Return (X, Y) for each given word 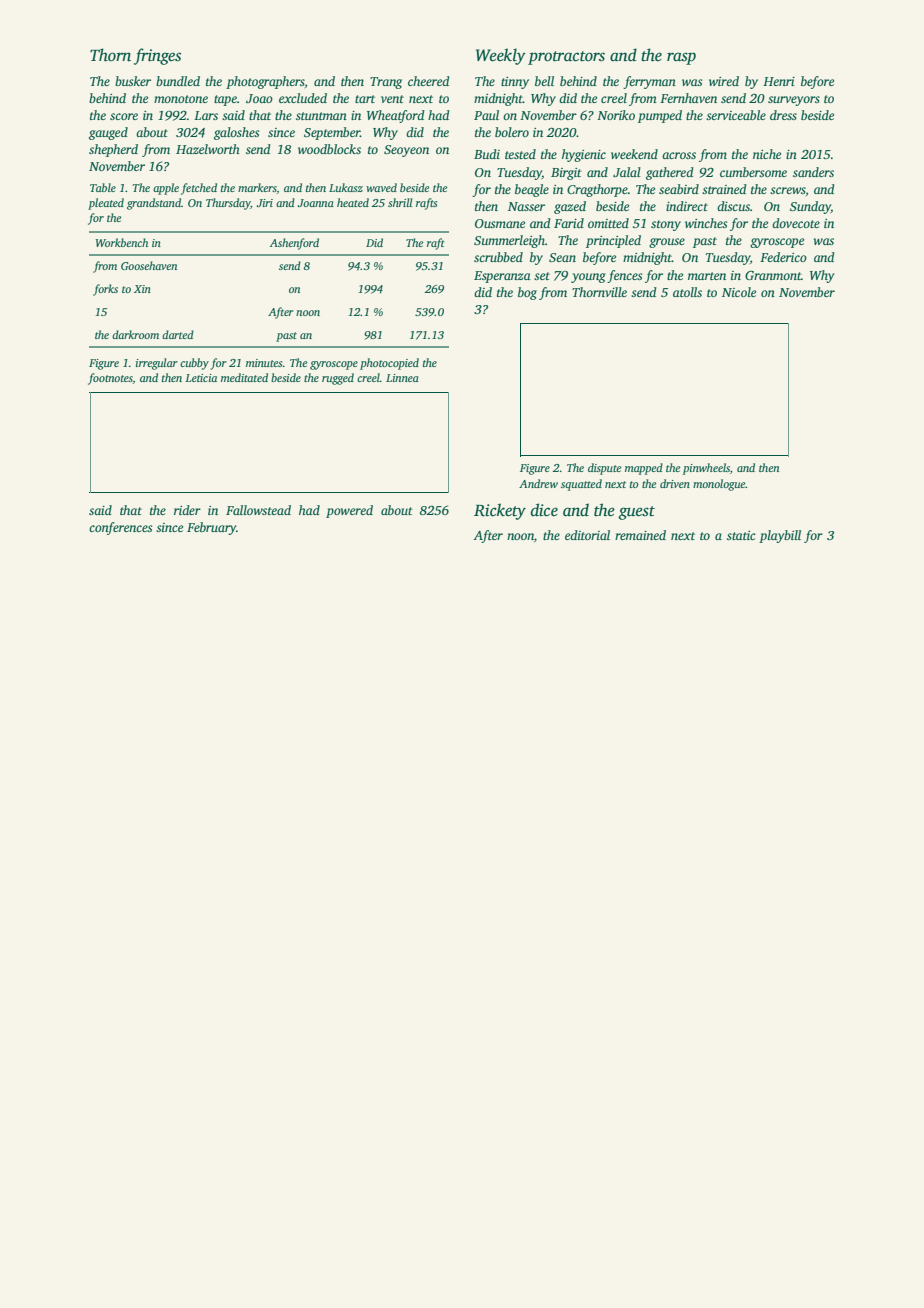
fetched (199, 189)
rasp (681, 58)
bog (527, 293)
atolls (687, 292)
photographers (265, 82)
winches (706, 223)
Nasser (526, 206)
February (212, 528)
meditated (244, 377)
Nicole (739, 292)
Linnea (402, 378)
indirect (687, 206)
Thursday (228, 204)
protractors (566, 58)
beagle (532, 190)
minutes (264, 363)
